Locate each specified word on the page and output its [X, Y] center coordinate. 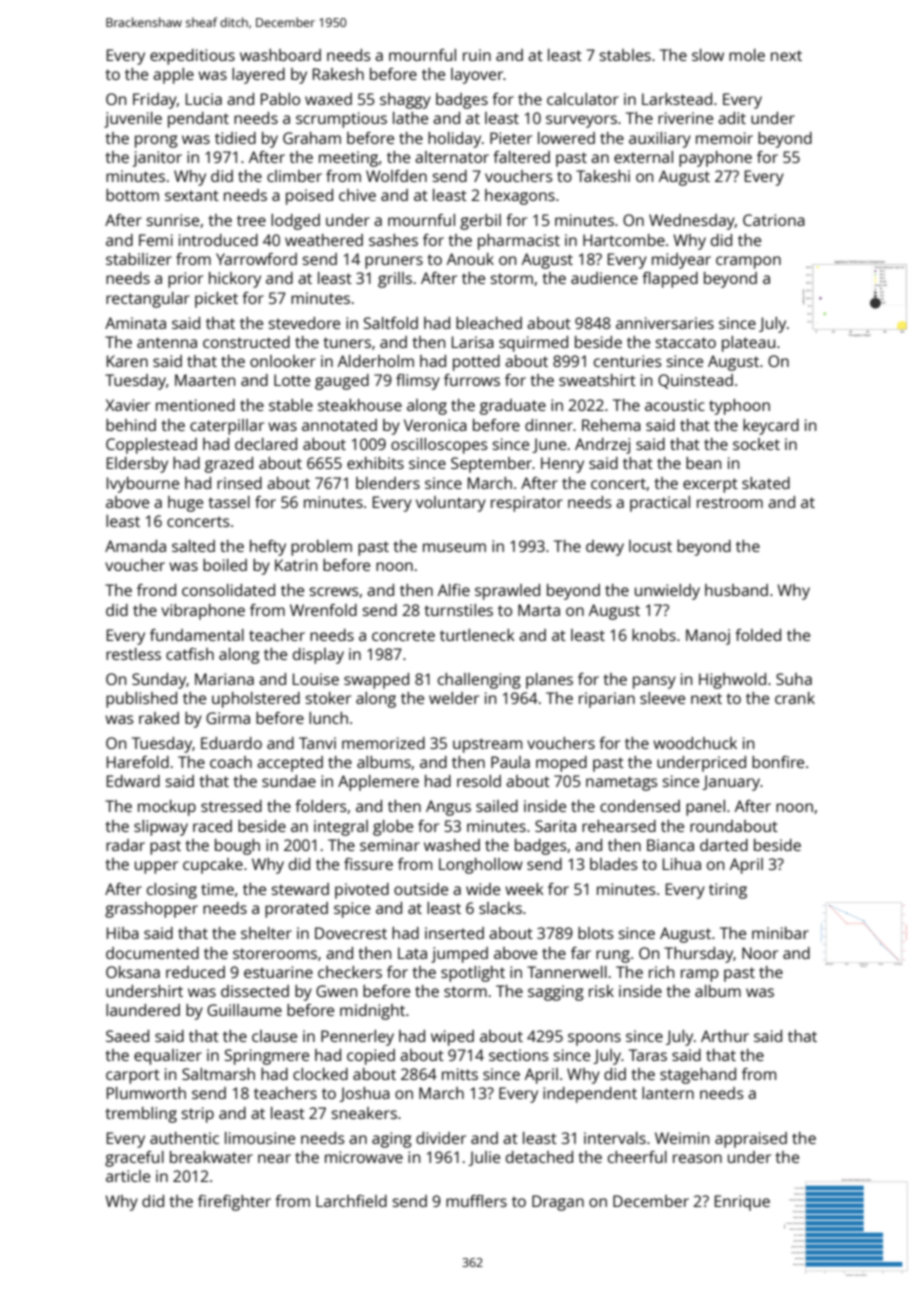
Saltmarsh [218, 1074]
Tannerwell [567, 972]
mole [747, 55]
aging [392, 1140]
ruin [477, 55]
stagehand [698, 1076]
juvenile [133, 120]
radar [125, 845]
